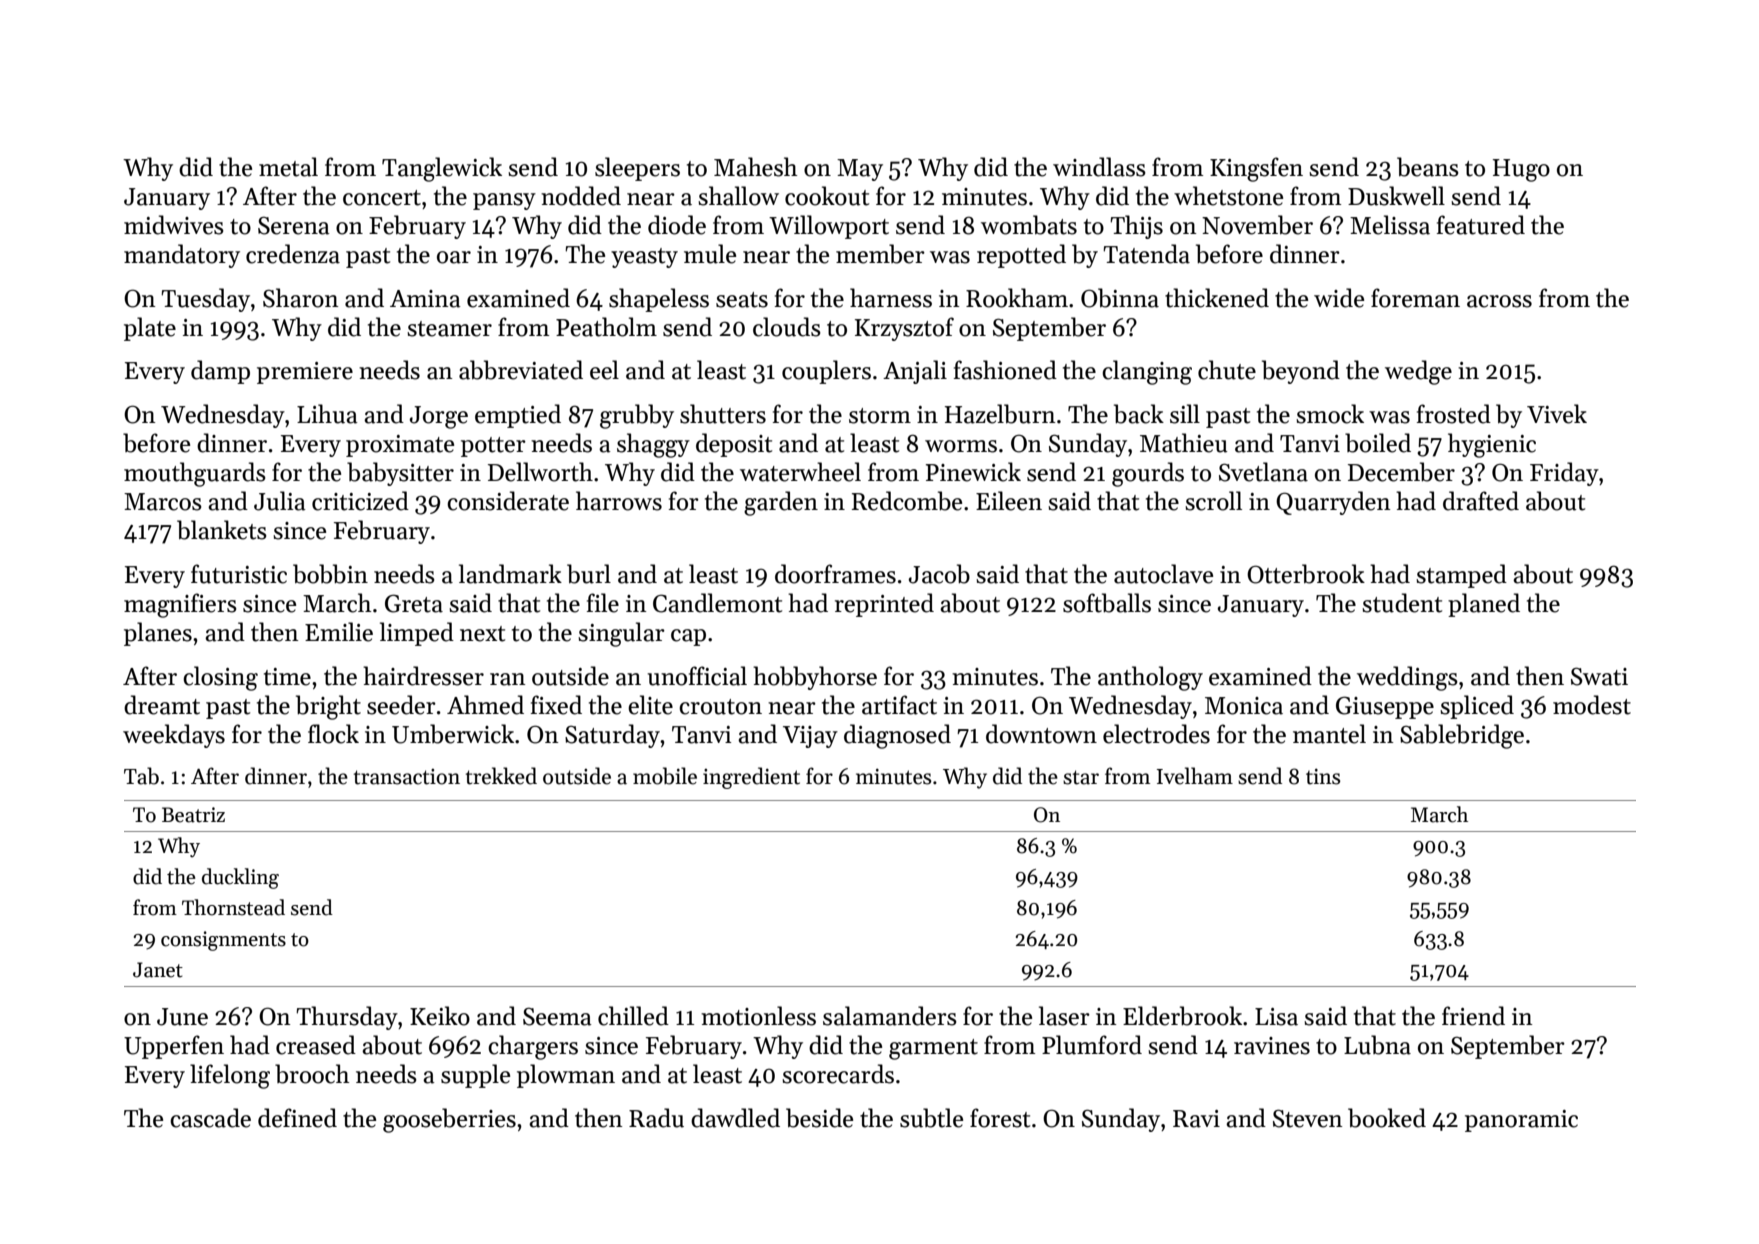 Image resolution: width=1759 pixels, height=1244 pixels. What do you see at coordinates (158, 634) in the document?
I see `planes` at bounding box center [158, 634].
